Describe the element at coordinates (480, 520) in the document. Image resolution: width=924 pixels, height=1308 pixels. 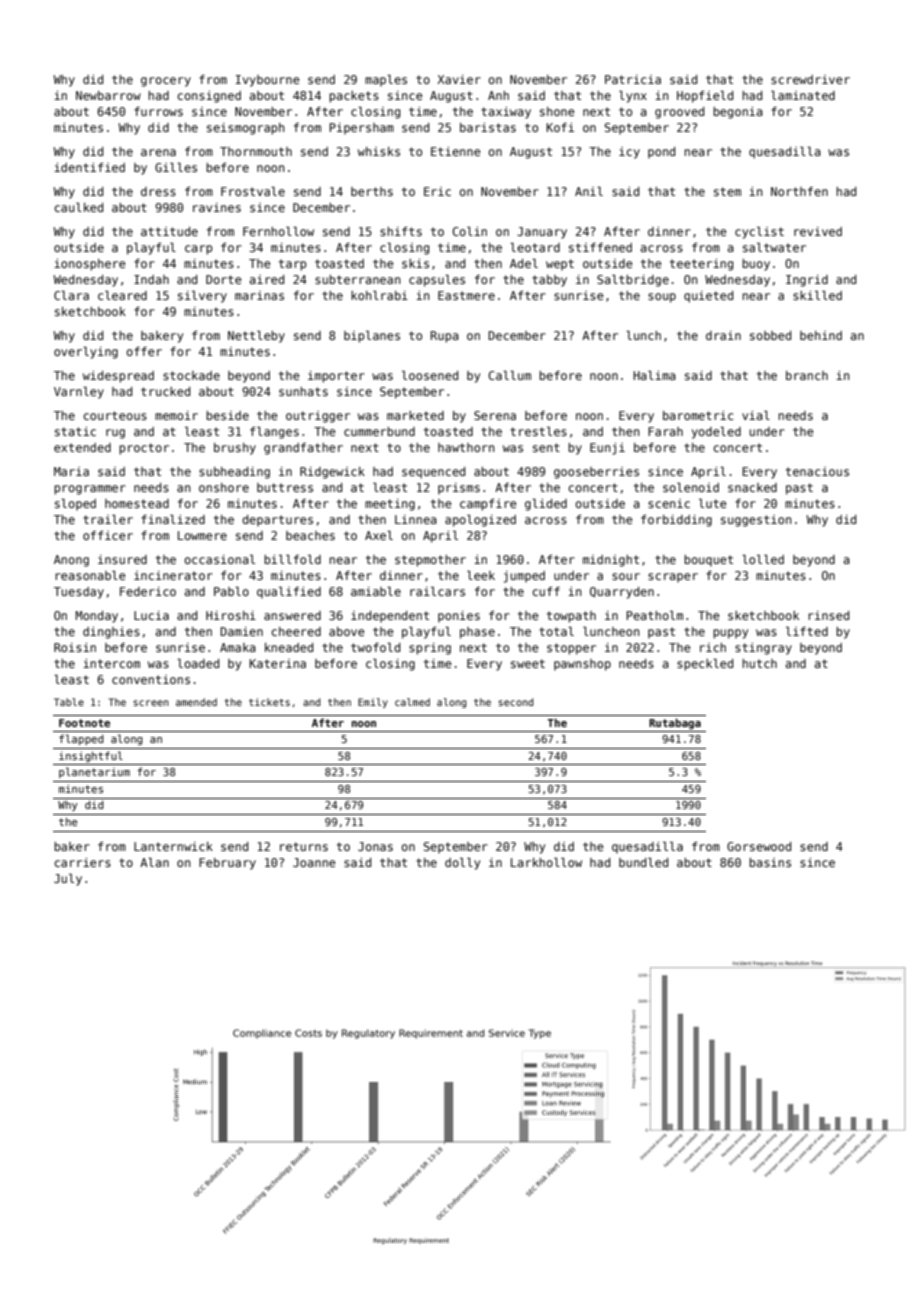
I see `apologized` at that location.
